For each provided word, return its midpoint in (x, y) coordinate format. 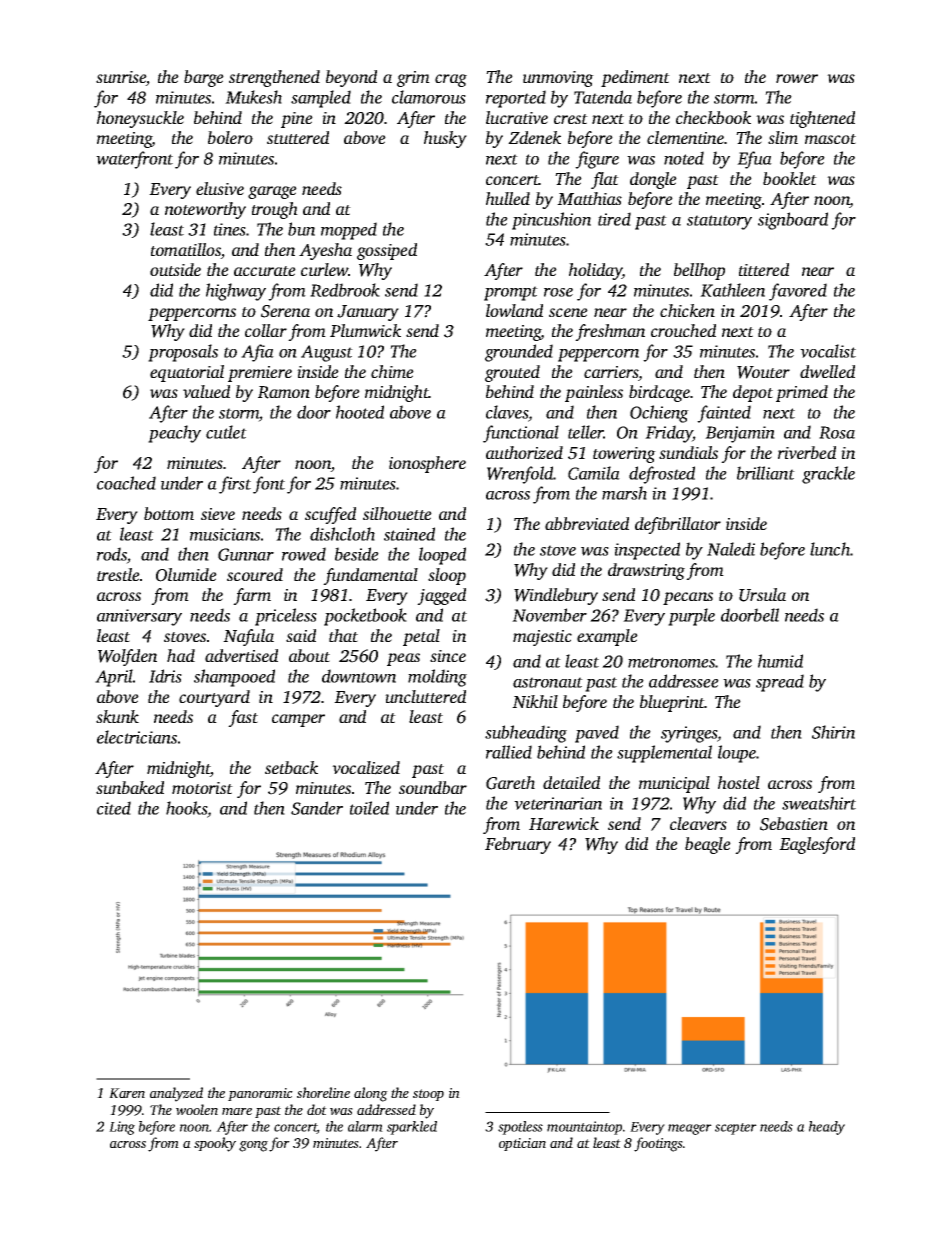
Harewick (564, 823)
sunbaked (130, 787)
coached (126, 483)
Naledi (731, 549)
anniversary (139, 617)
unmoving (558, 79)
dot (317, 1109)
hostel (739, 782)
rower (797, 78)
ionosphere (427, 464)
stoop (428, 1095)
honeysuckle (140, 119)
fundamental (370, 576)
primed (802, 393)
